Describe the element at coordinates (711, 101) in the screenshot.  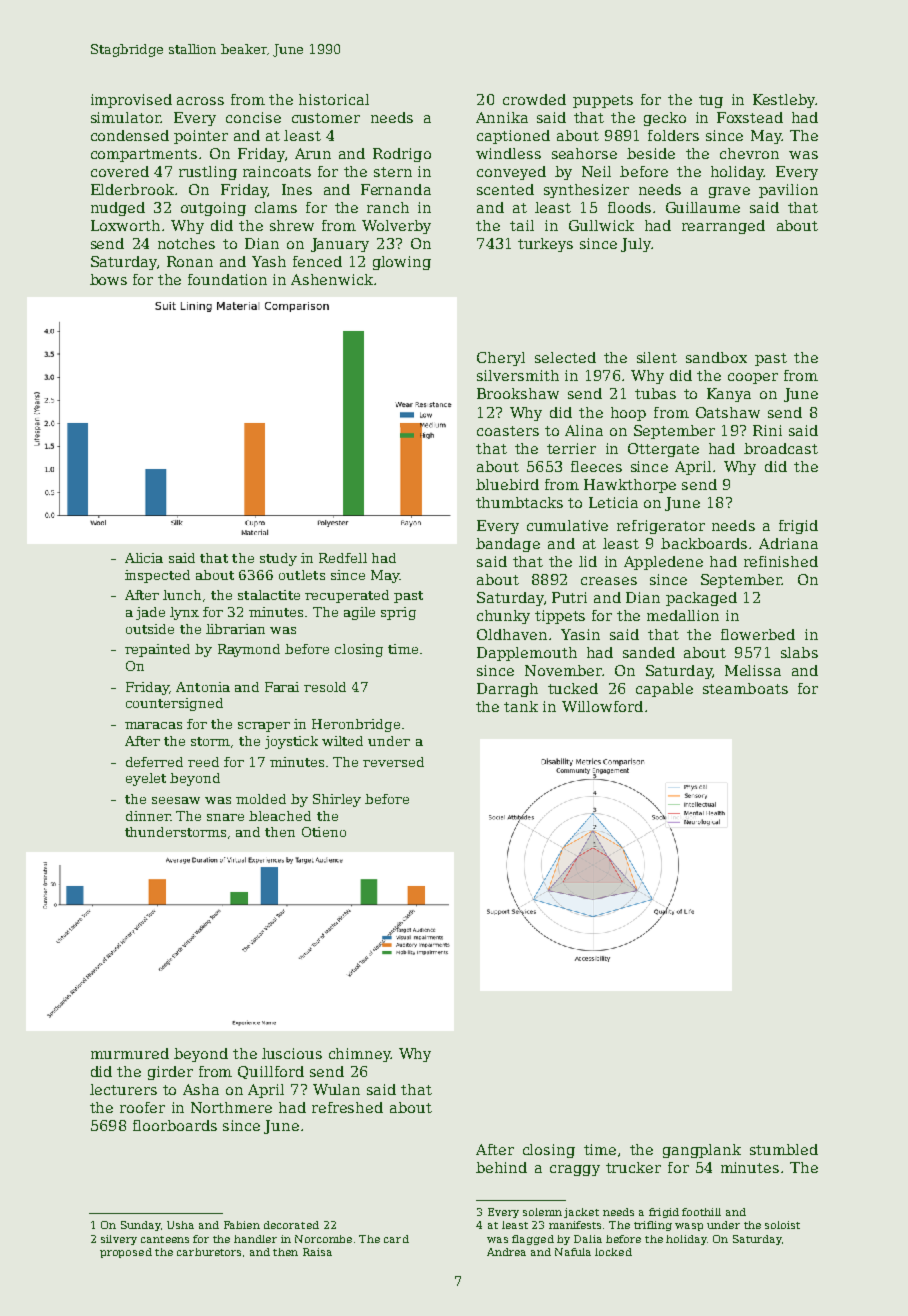
I see `tug` at that location.
